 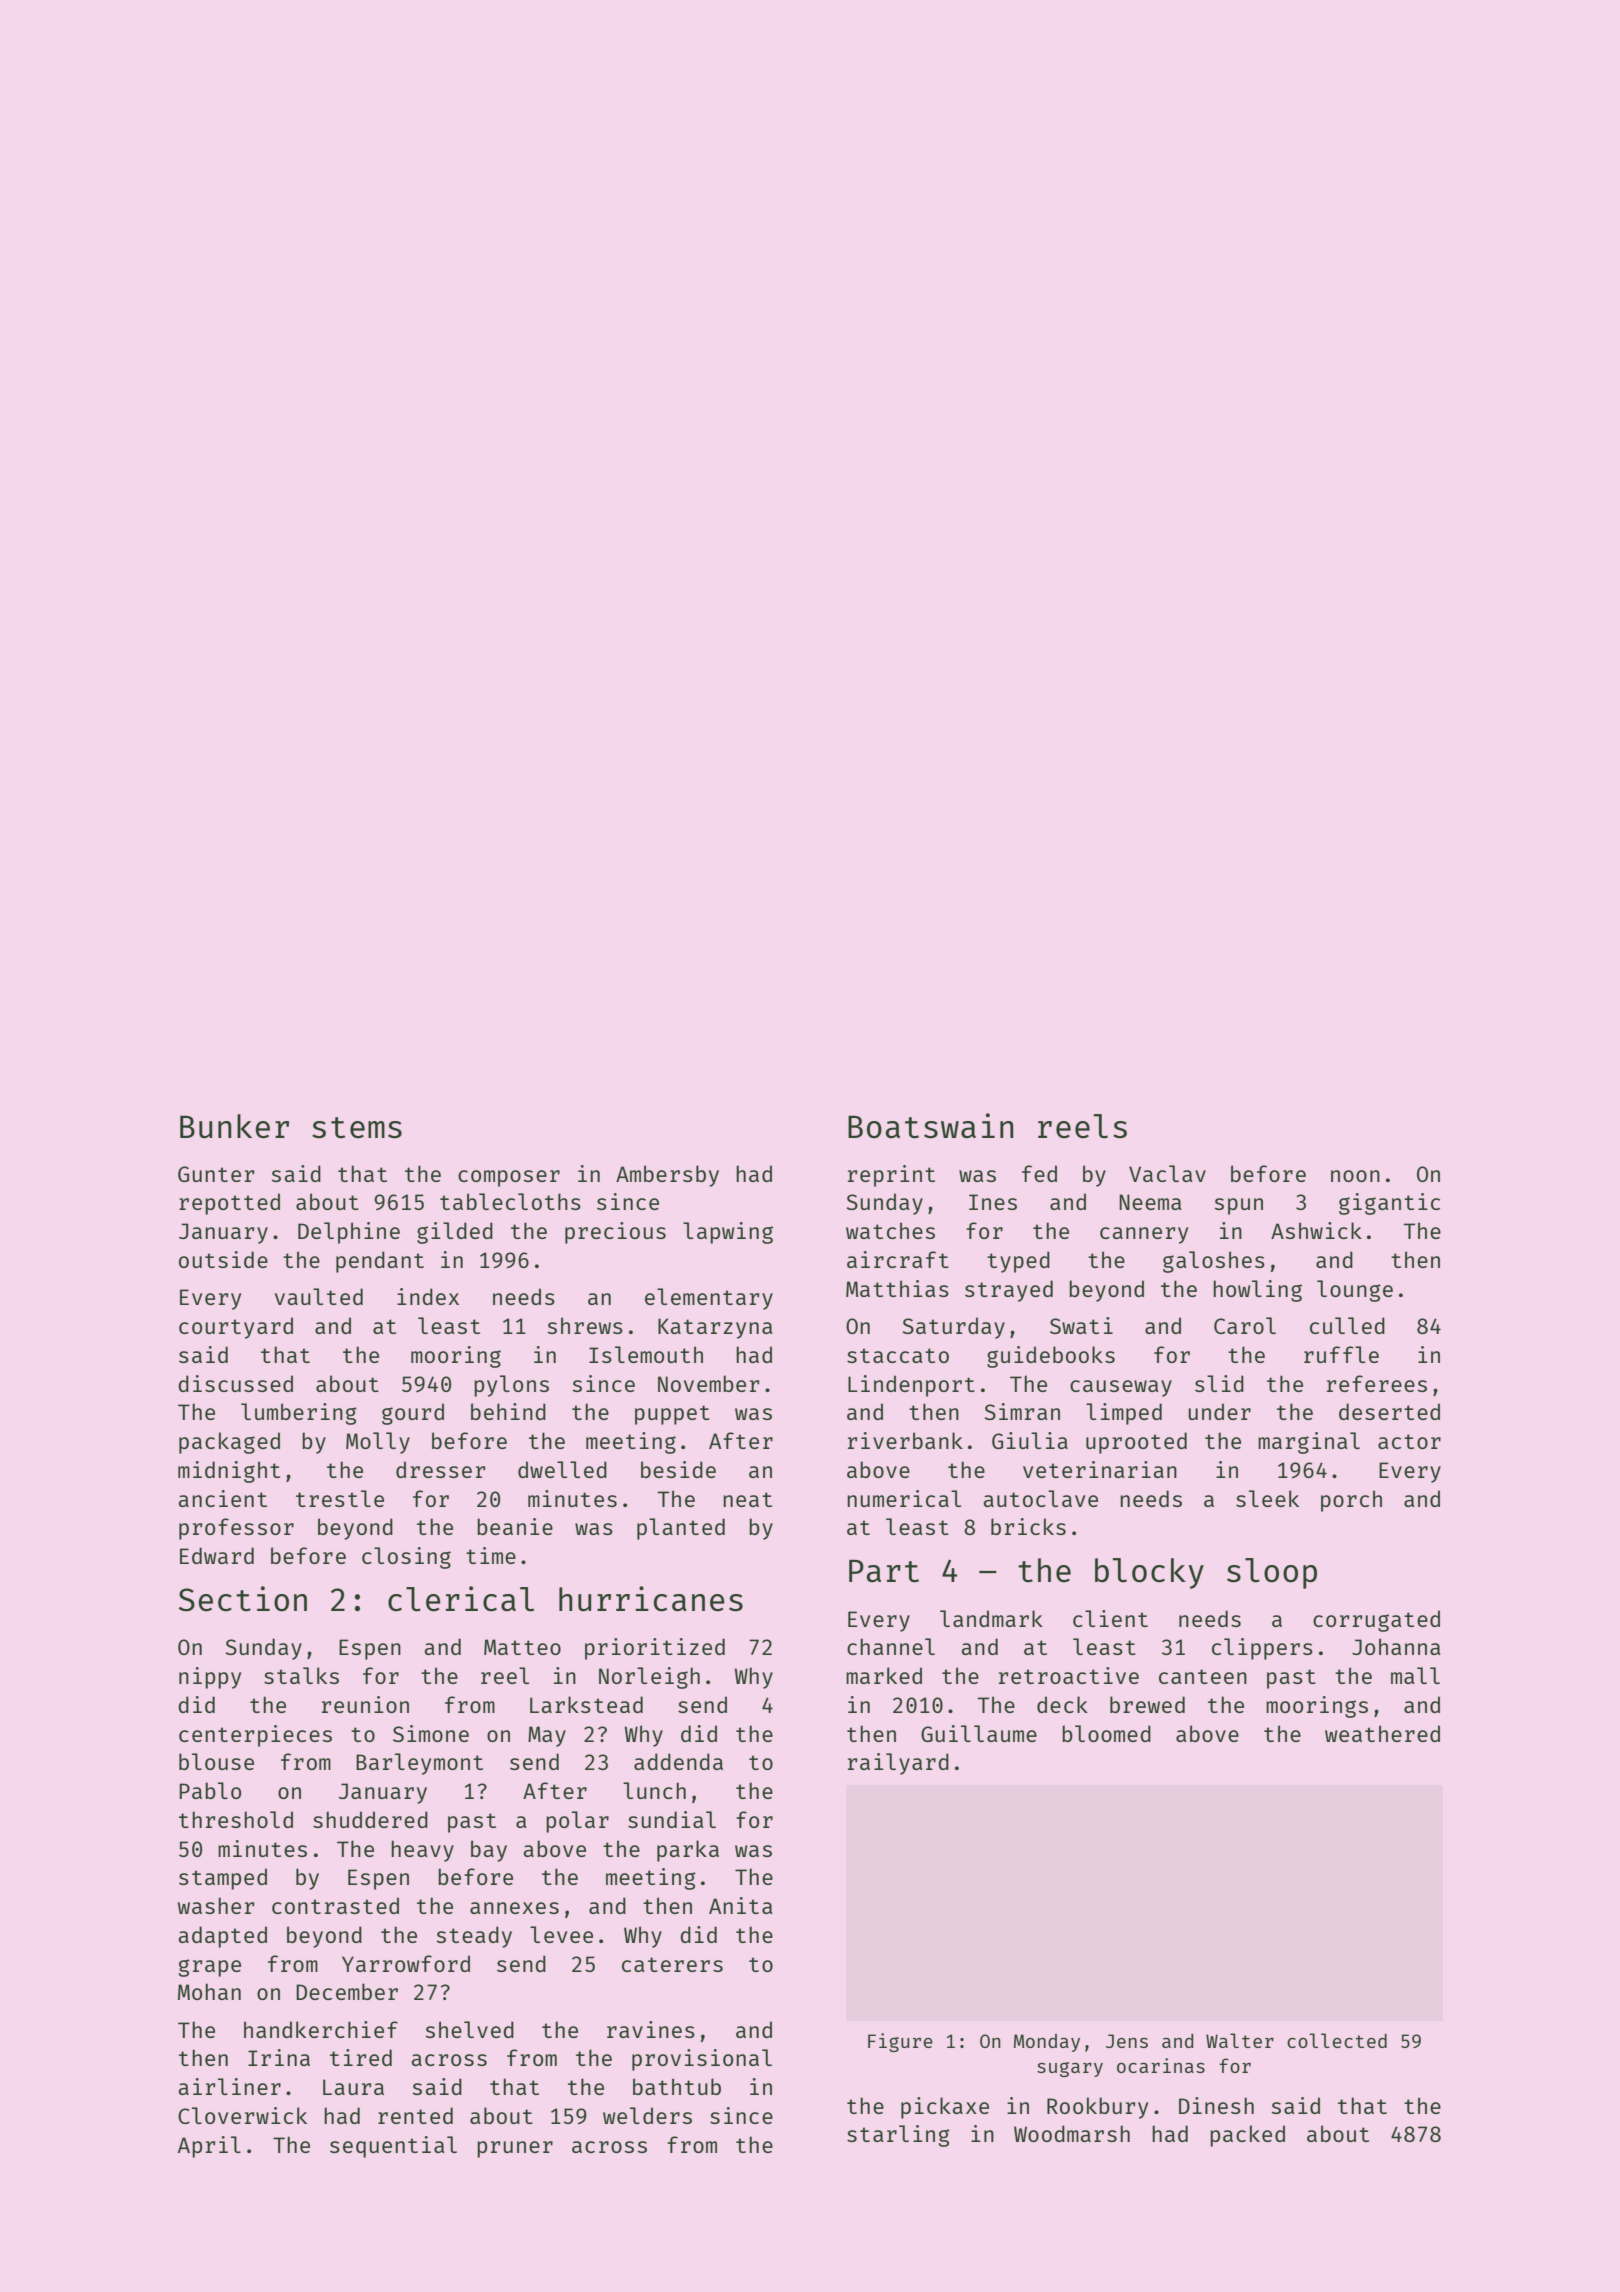 What do you see at coordinates (1355, 1176) in the screenshot?
I see `noon` at bounding box center [1355, 1176].
